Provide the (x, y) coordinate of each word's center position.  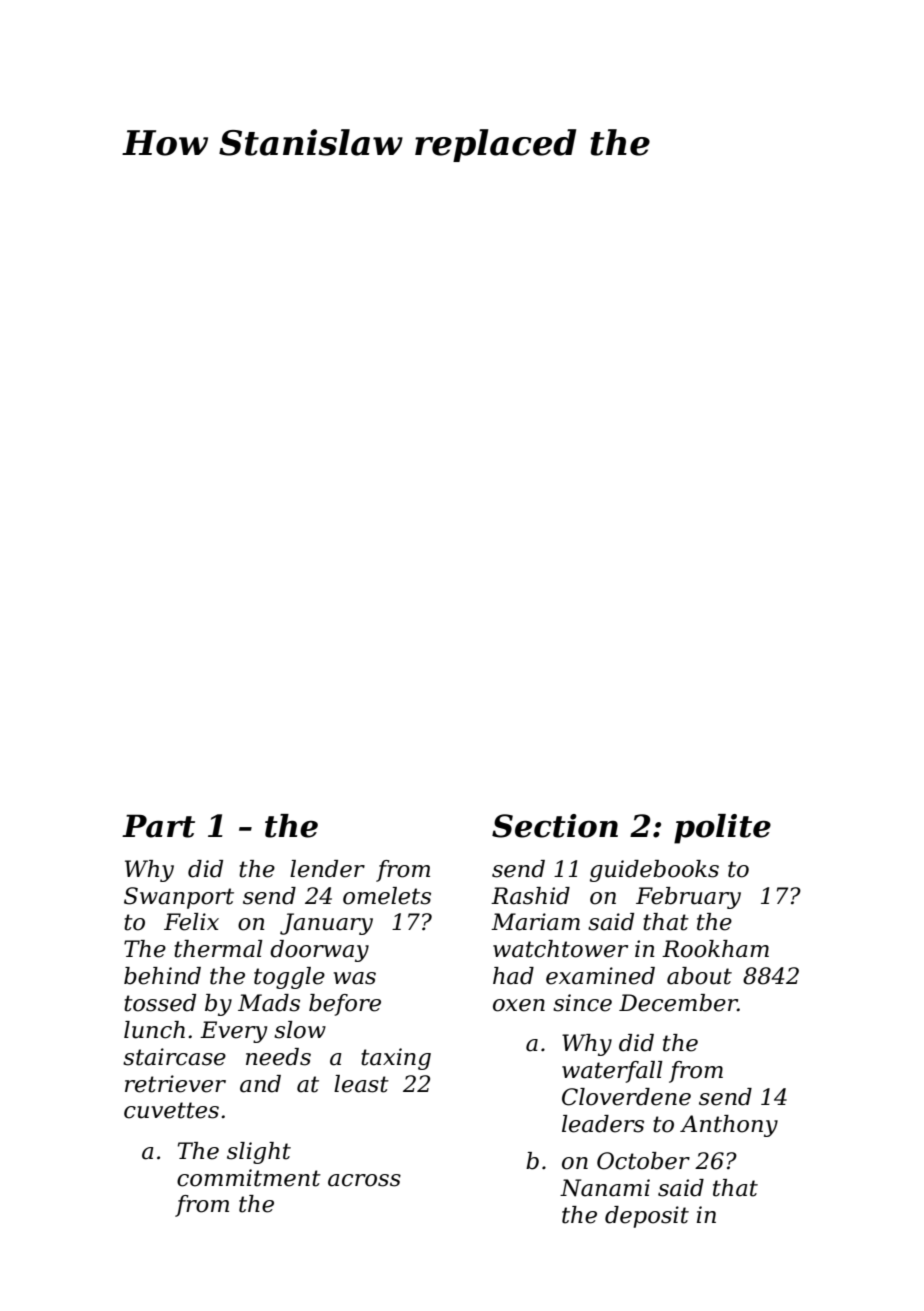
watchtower (560, 949)
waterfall (612, 1072)
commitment (249, 1178)
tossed (160, 1003)
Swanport (179, 898)
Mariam (535, 922)
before (345, 1005)
